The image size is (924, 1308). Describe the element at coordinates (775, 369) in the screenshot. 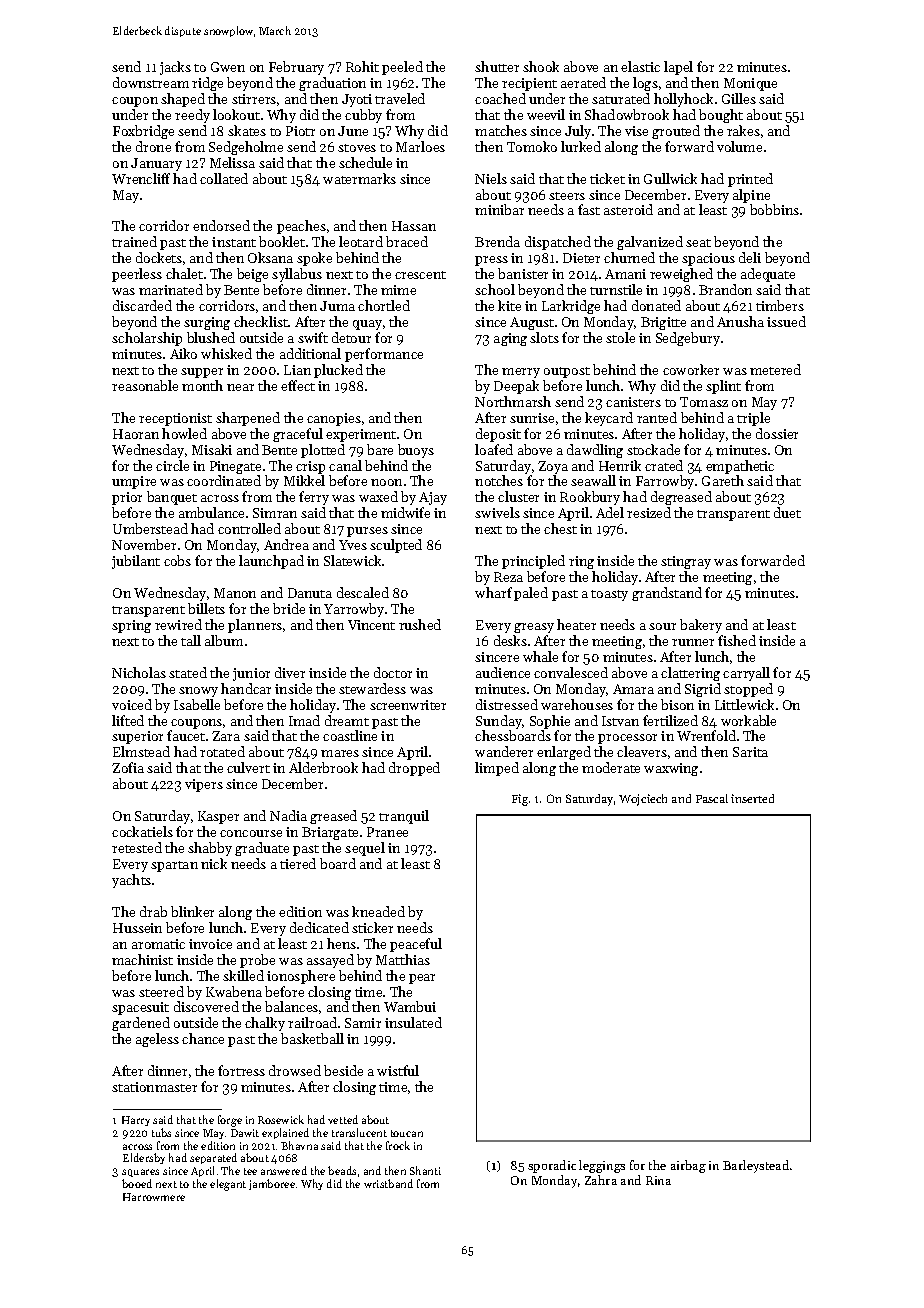

I see `metered` at that location.
